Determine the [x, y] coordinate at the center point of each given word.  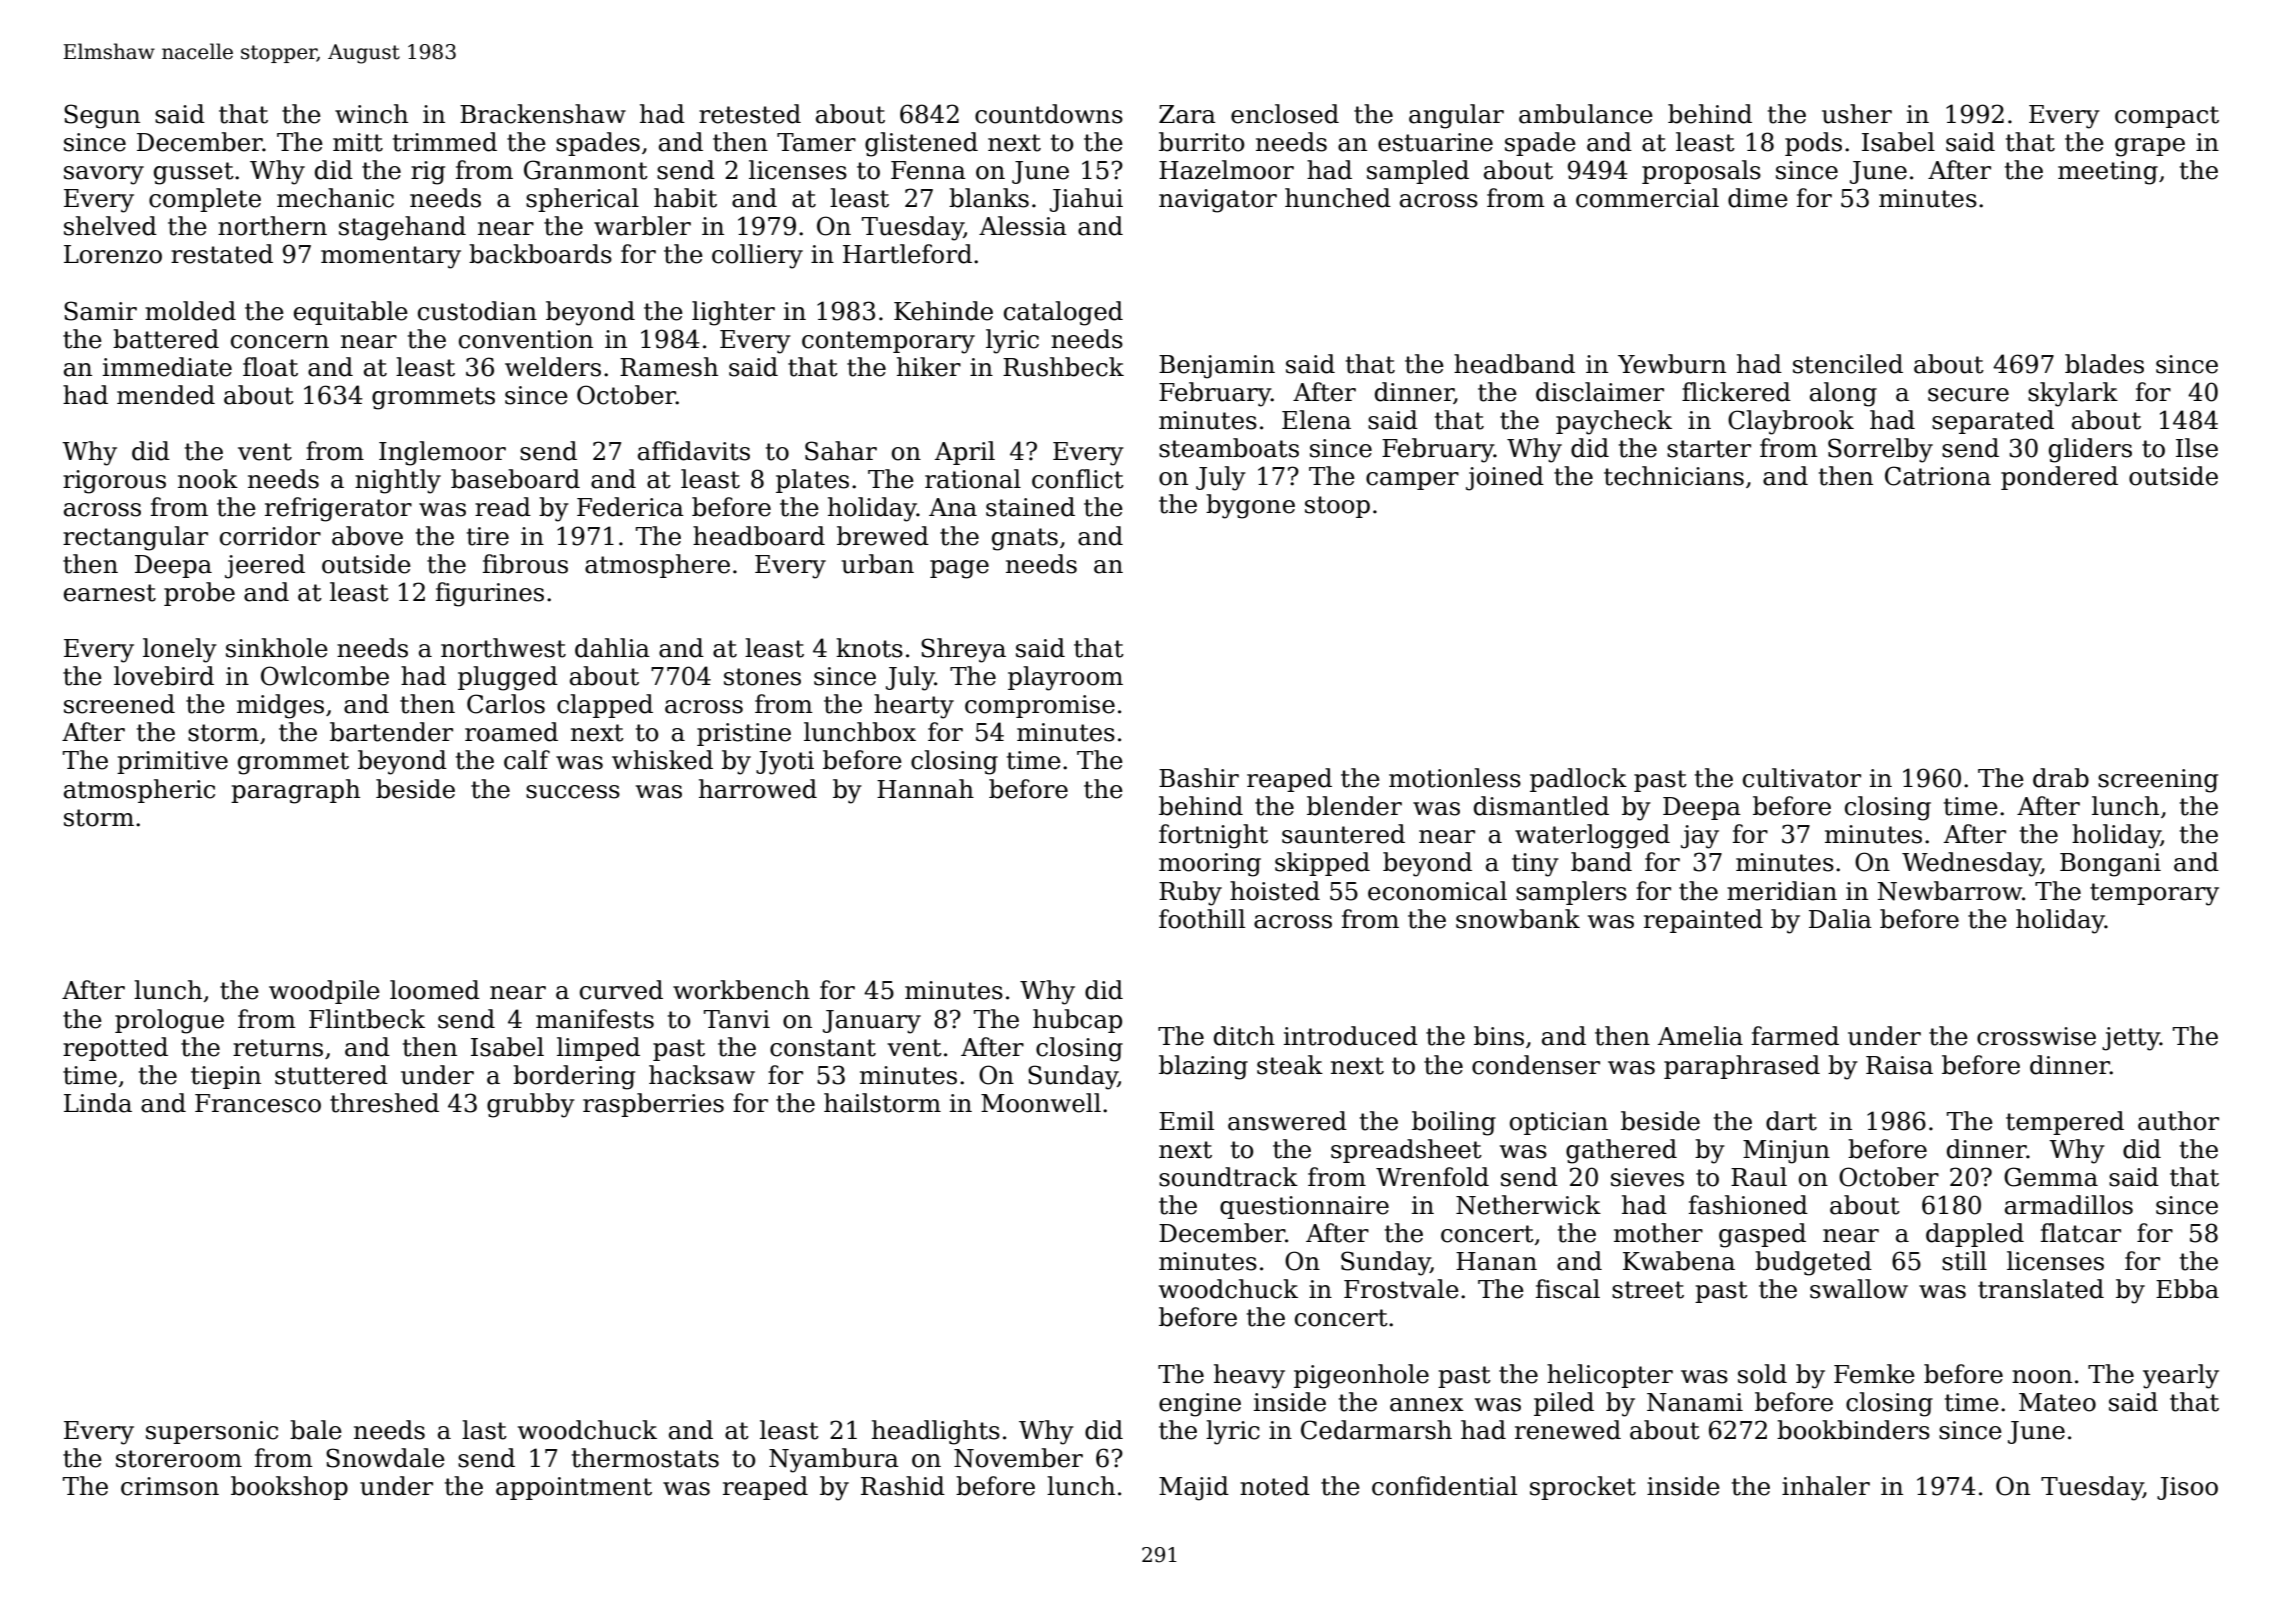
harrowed [758, 789]
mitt [358, 142]
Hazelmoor [1226, 170]
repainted [1703, 921]
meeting [2108, 173]
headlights [936, 1432]
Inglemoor [442, 453]
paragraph [295, 791]
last [484, 1430]
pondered [2059, 478]
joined [1505, 478]
